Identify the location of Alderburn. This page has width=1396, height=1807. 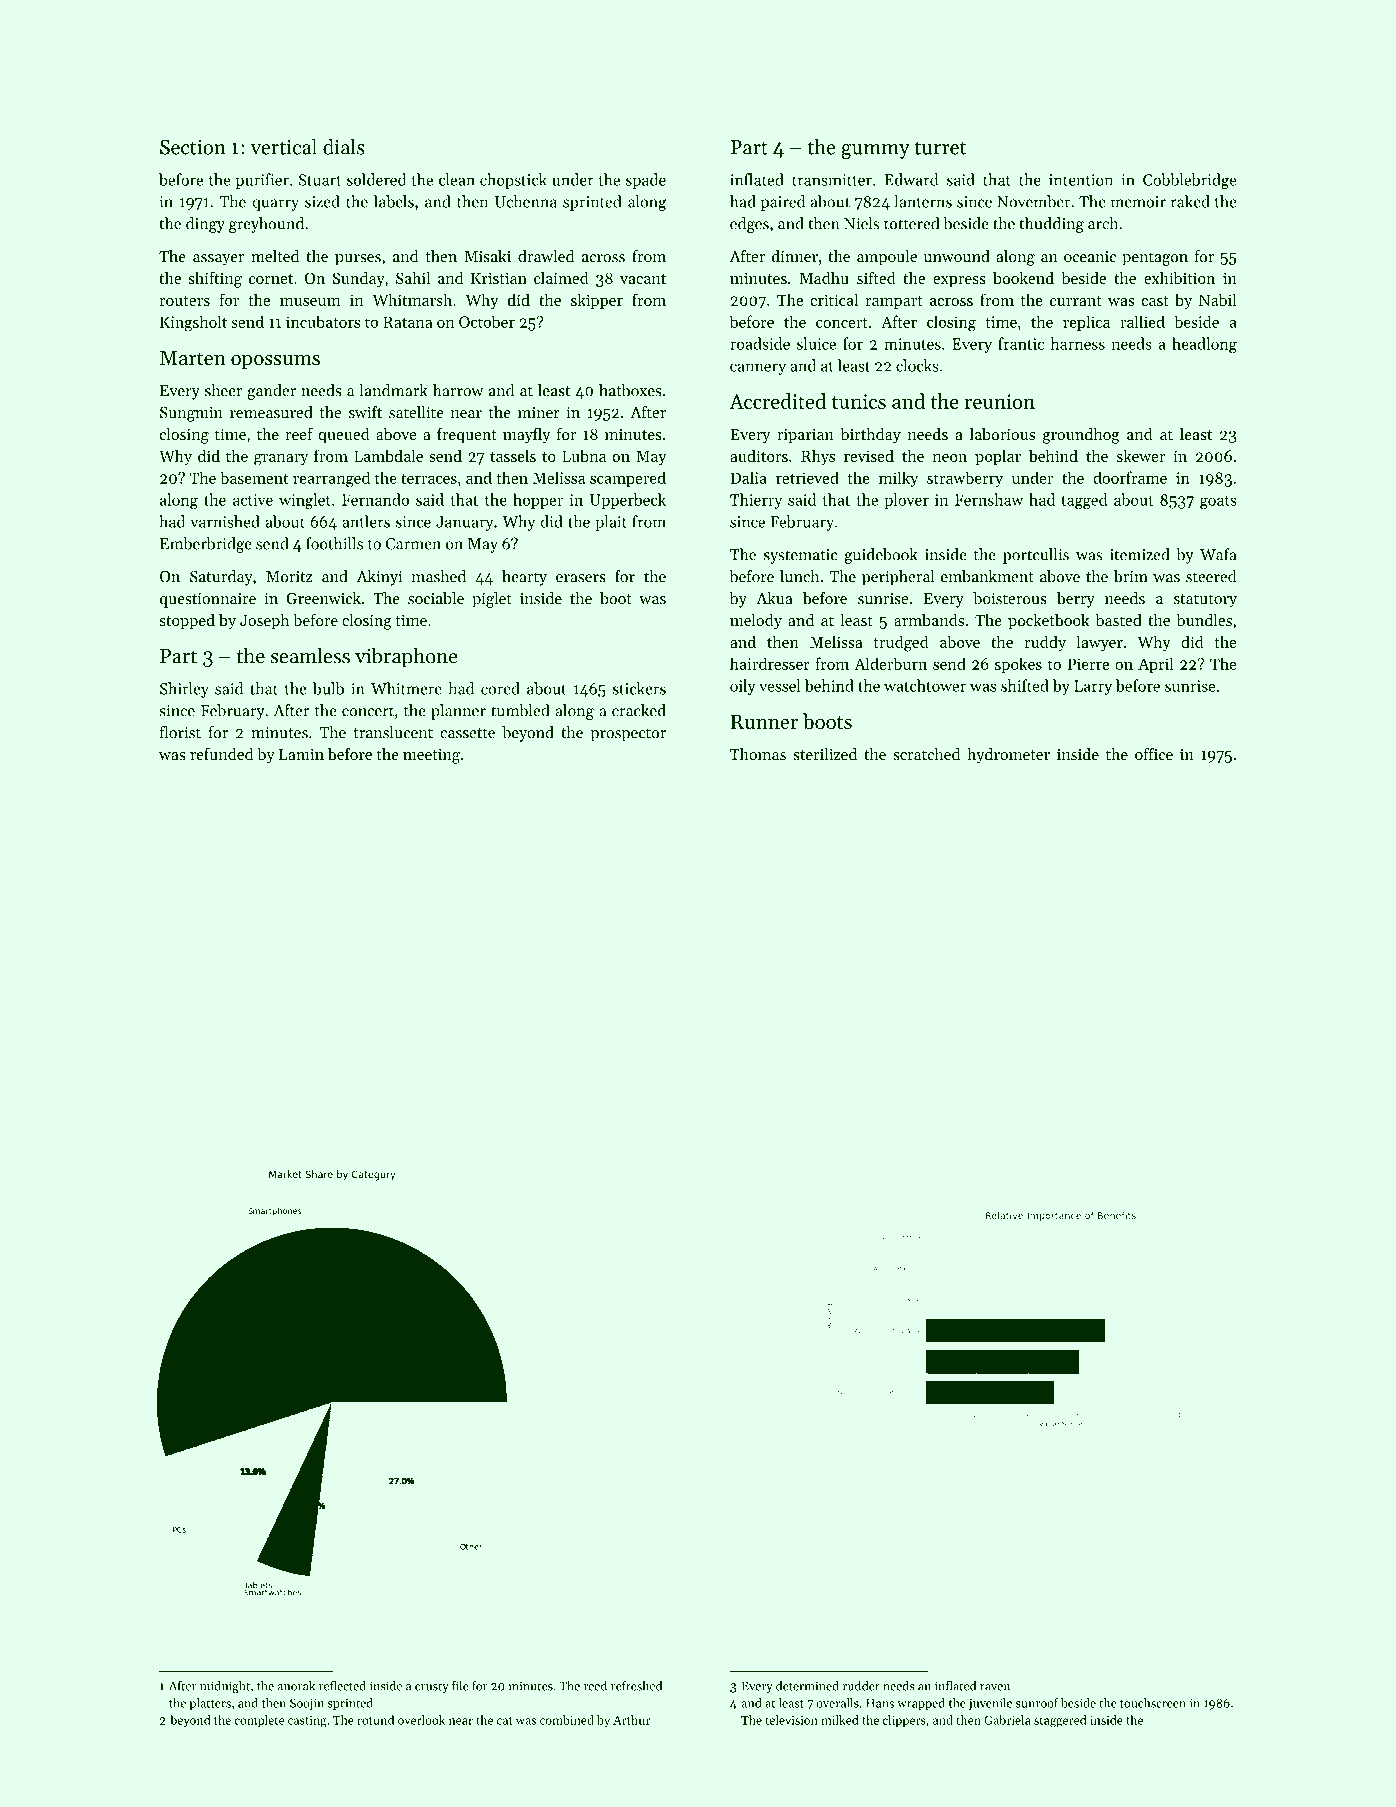
(890, 663).
